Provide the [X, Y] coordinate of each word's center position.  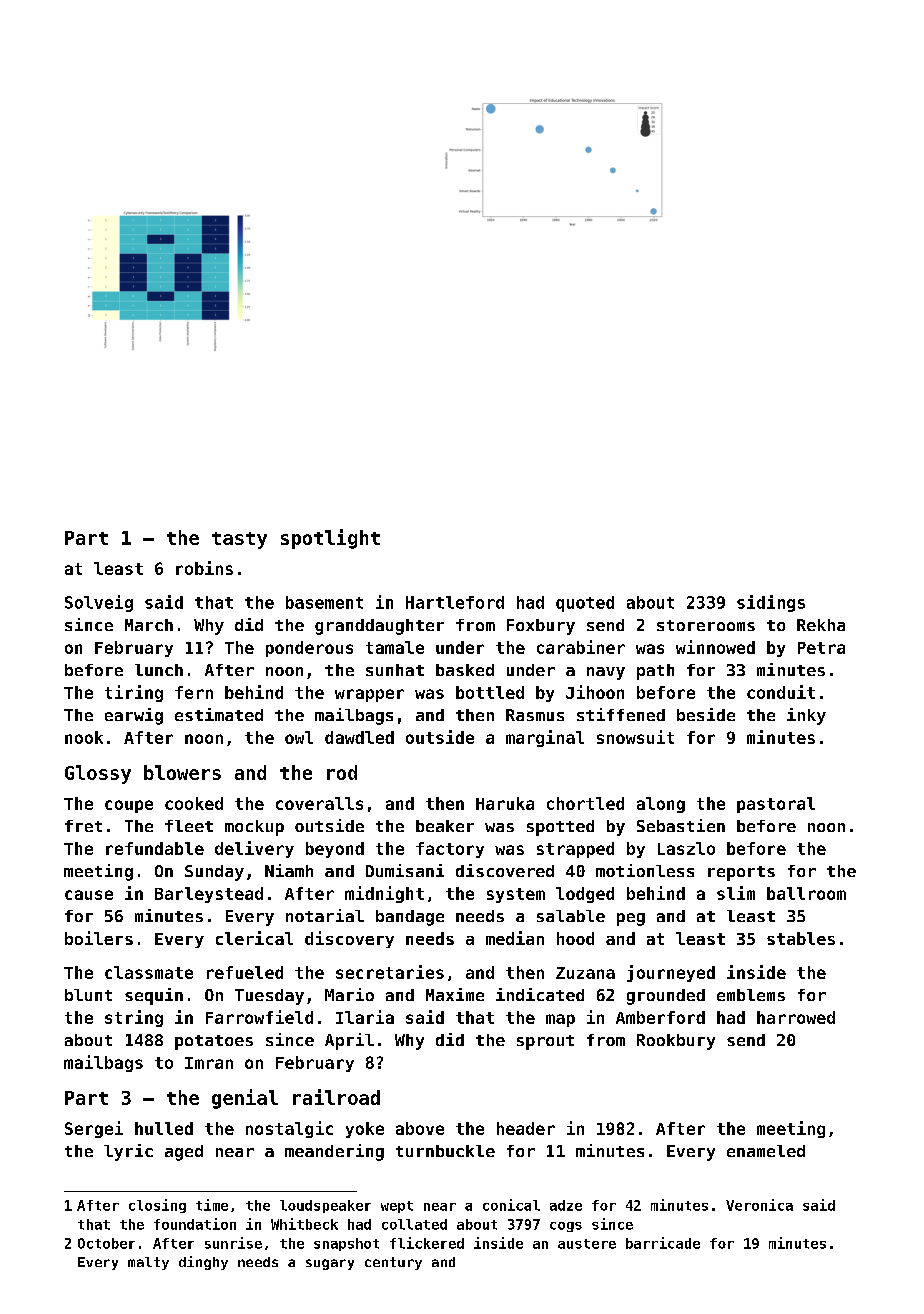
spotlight [330, 539]
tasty [239, 540]
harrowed [796, 1017]
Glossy [98, 774]
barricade [663, 1243]
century [393, 1263]
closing [157, 1206]
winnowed [715, 647]
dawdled [359, 737]
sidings [771, 603]
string [134, 1018]
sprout [545, 1042]
